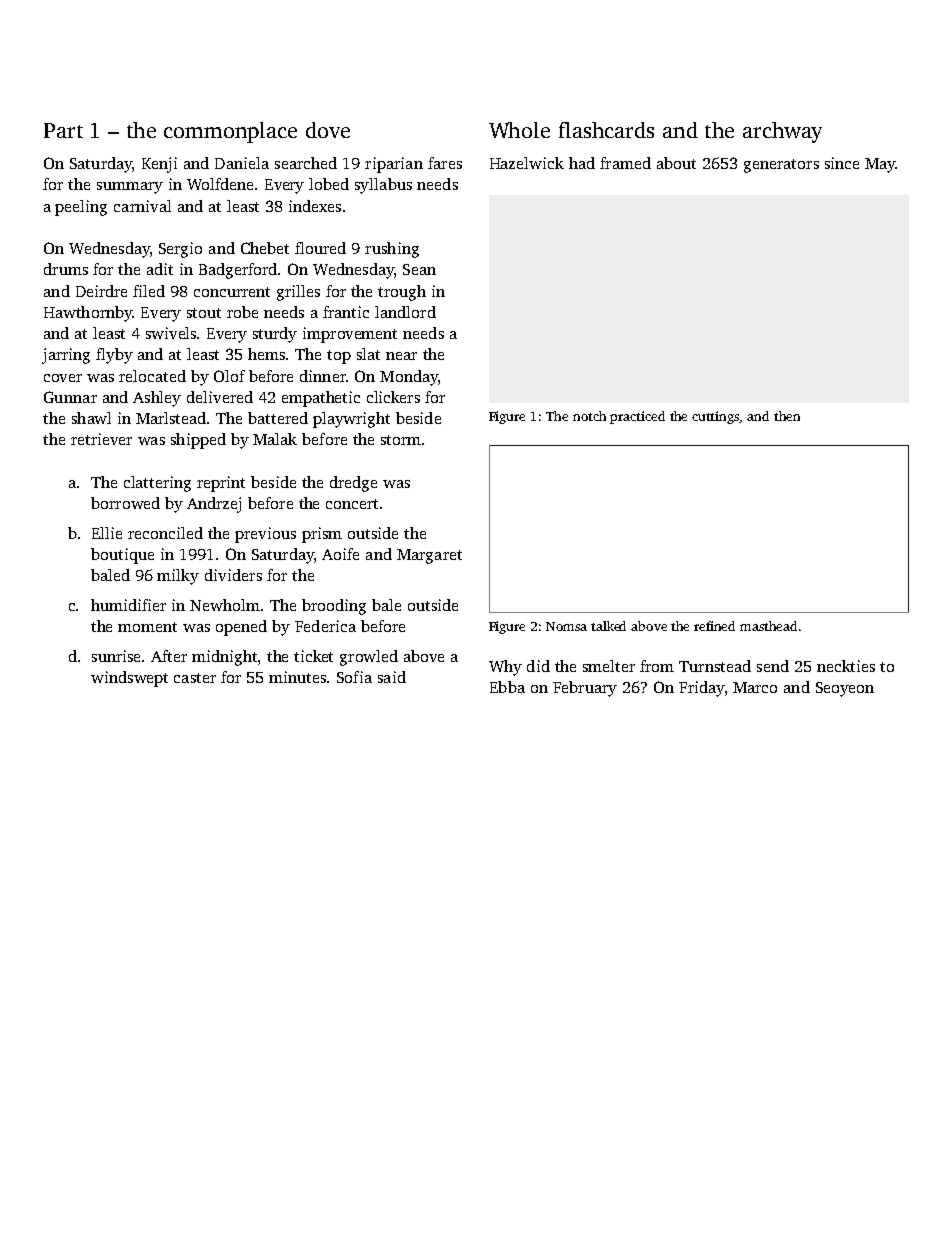 This image has height=1233, width=952. Describe the element at coordinates (419, 269) in the image. I see `Sean` at that location.
